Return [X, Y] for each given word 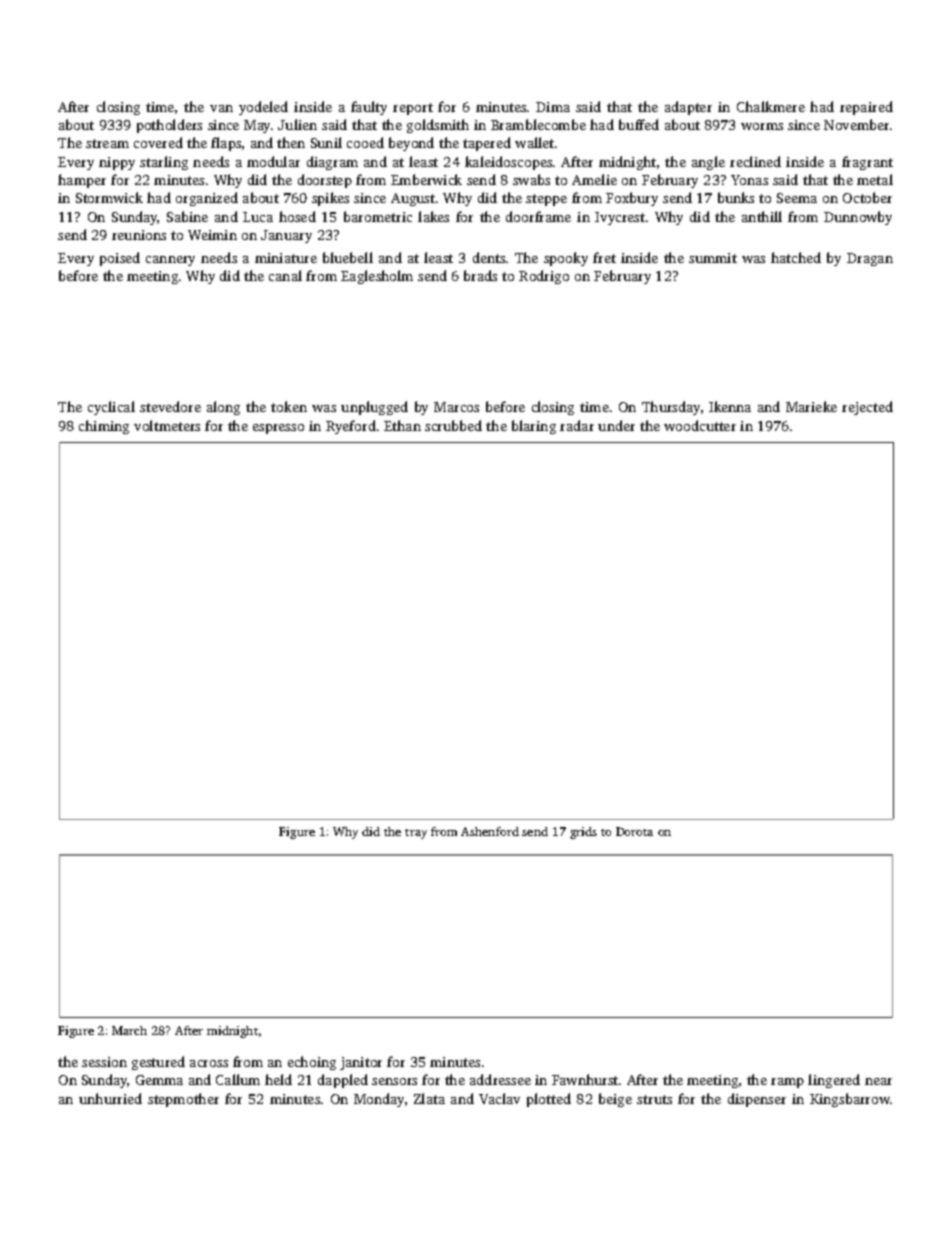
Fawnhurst [585, 1079]
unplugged [374, 408]
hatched [796, 257]
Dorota [634, 831]
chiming [104, 427]
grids [583, 833]
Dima [553, 107]
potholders [169, 126]
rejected [867, 408]
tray [416, 834]
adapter [688, 108]
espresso [278, 429]
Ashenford [490, 831]
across [209, 1063]
